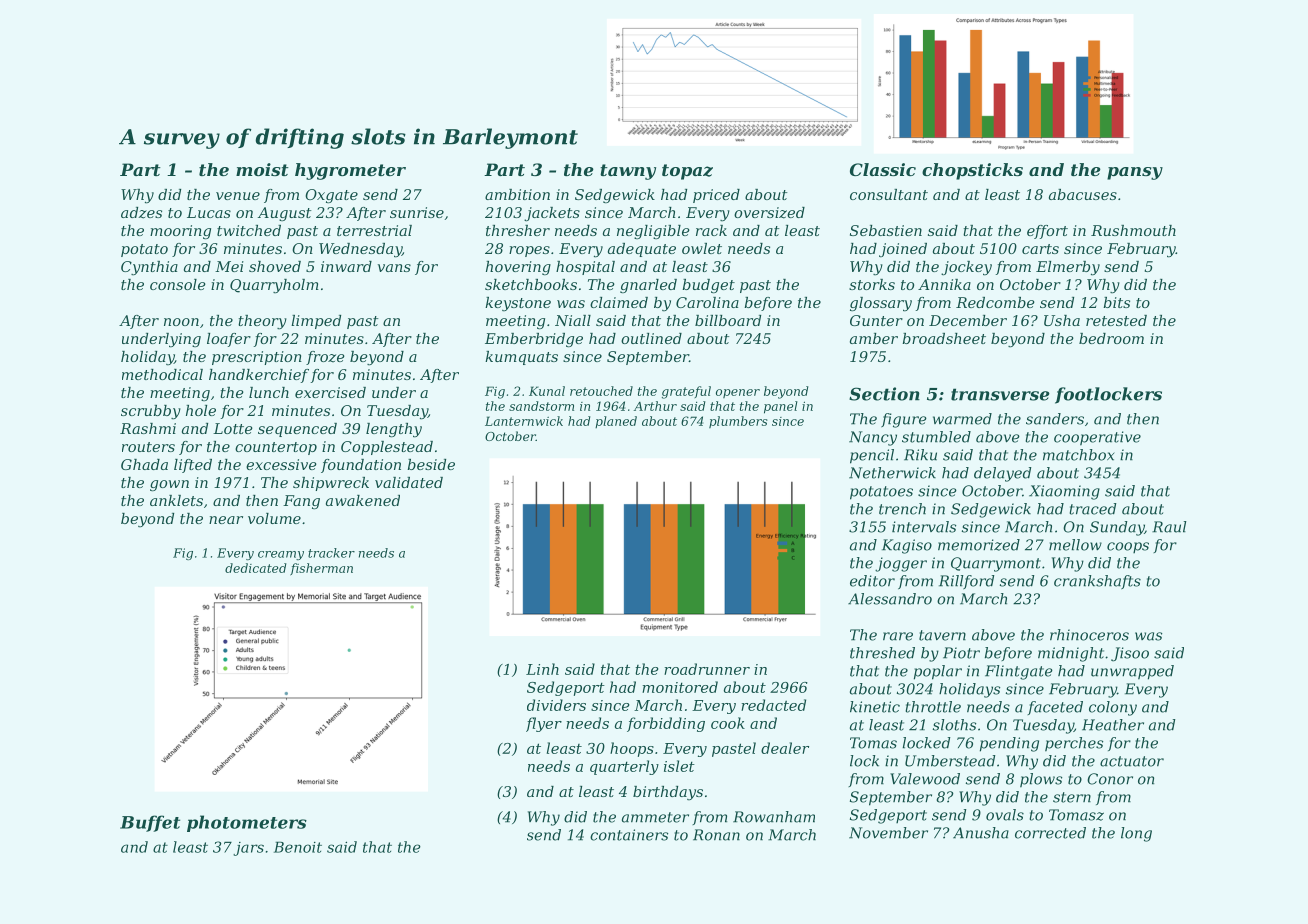 The image size is (1308, 924). What do you see at coordinates (707, 669) in the screenshot?
I see `roadrunner` at bounding box center [707, 669].
